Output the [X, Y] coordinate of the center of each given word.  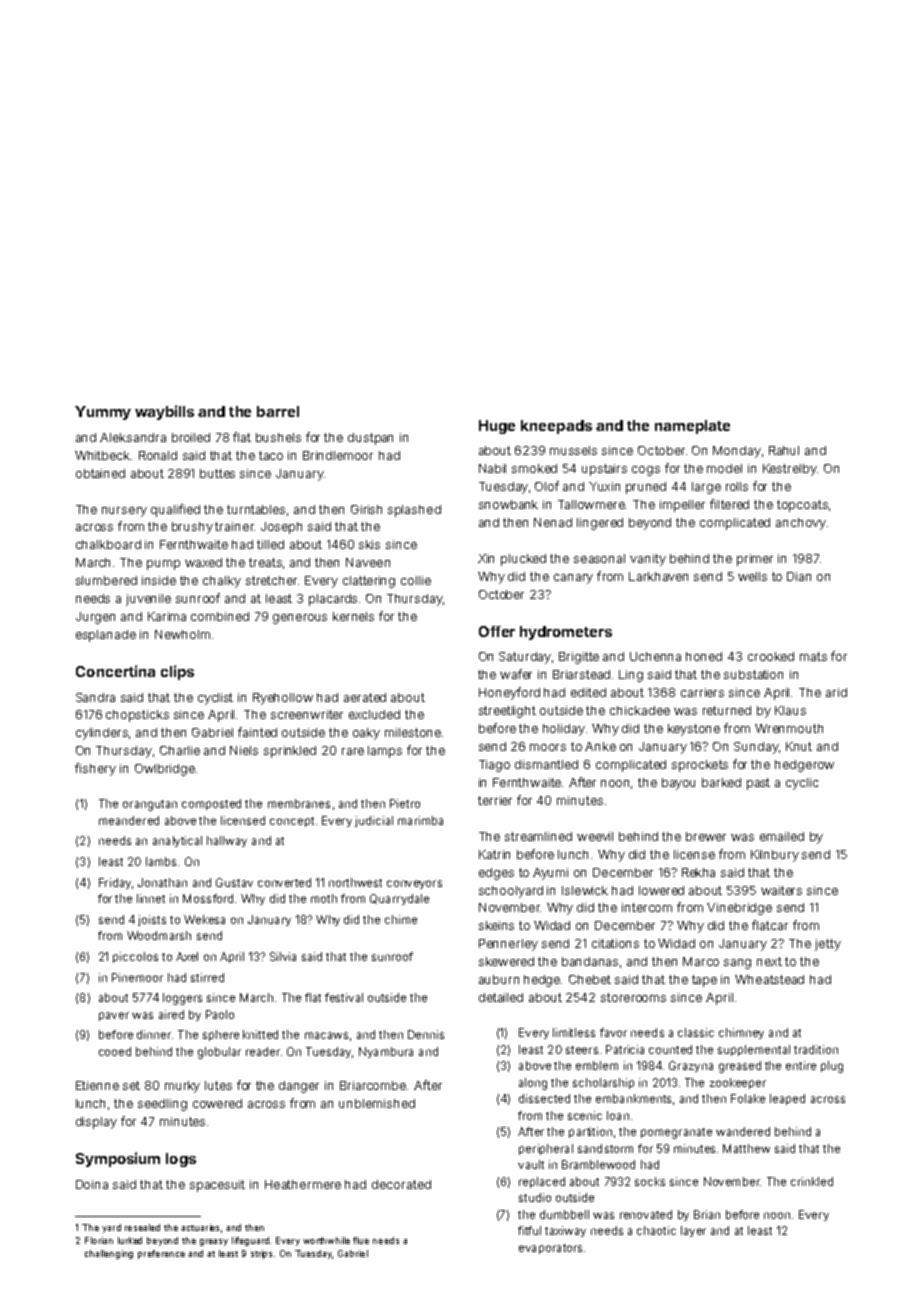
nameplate [692, 427]
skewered [506, 961]
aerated [365, 697]
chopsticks [137, 716]
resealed [142, 1227]
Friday [115, 883]
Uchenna [655, 656]
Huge [497, 427]
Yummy [103, 413]
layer [693, 1231]
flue [361, 1240]
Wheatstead [769, 979]
